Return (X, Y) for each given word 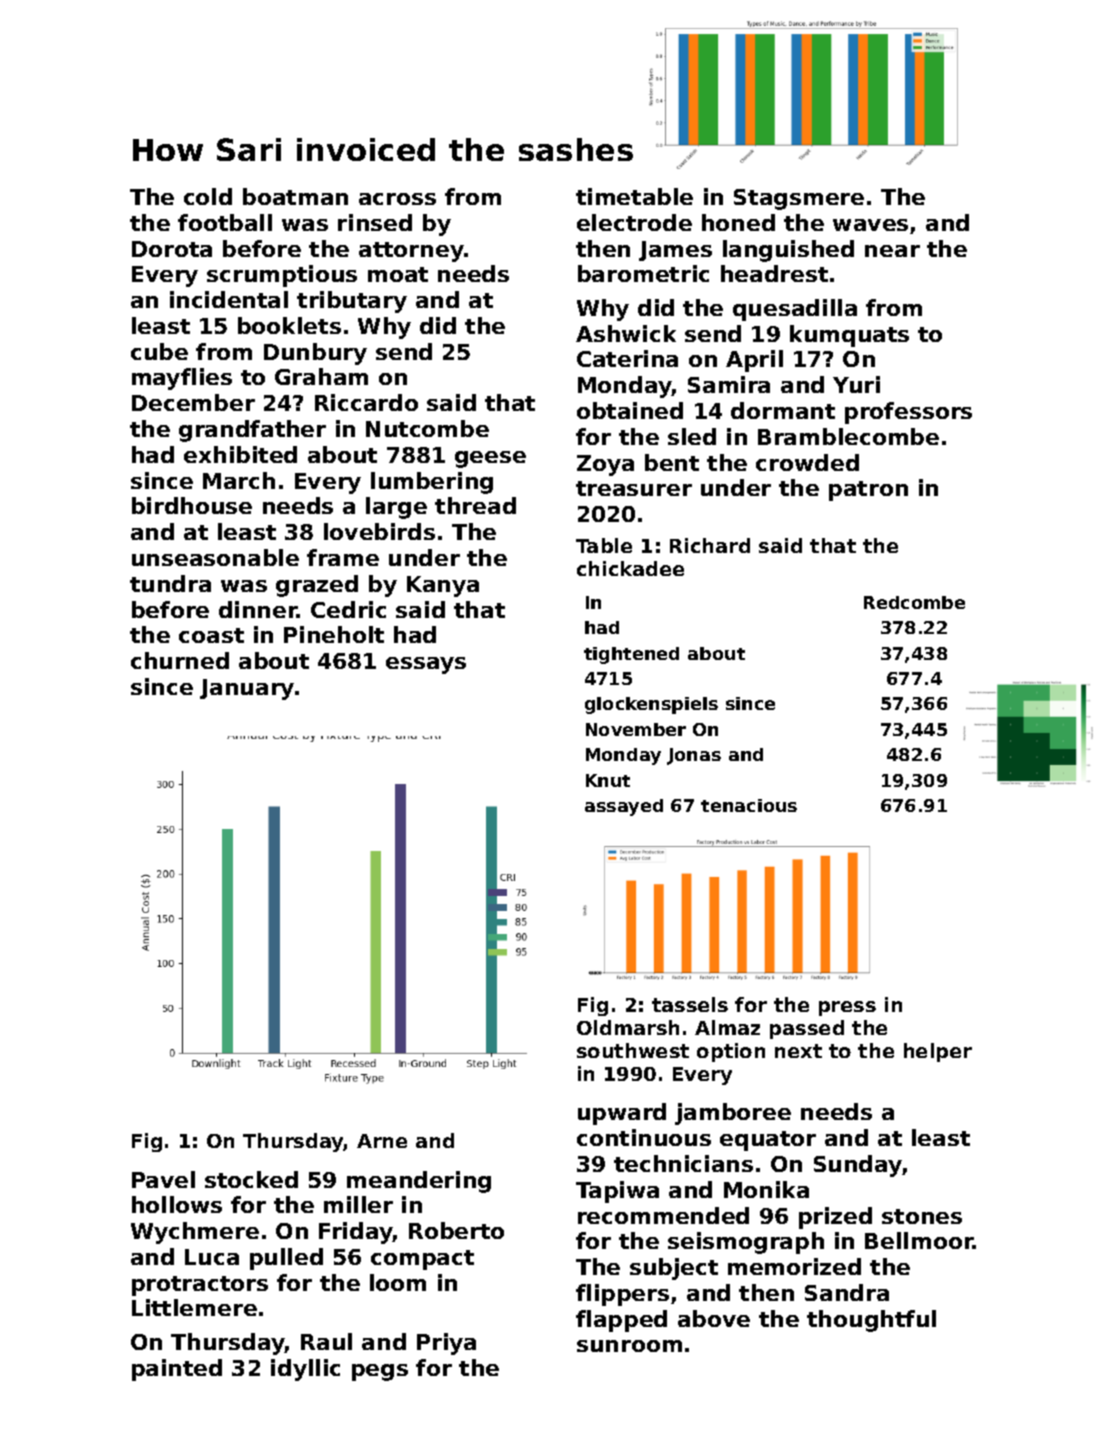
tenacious (749, 805)
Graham (321, 376)
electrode (634, 222)
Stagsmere (799, 199)
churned (180, 660)
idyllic (305, 1370)
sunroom (629, 1346)
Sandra (847, 1292)
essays (426, 665)
